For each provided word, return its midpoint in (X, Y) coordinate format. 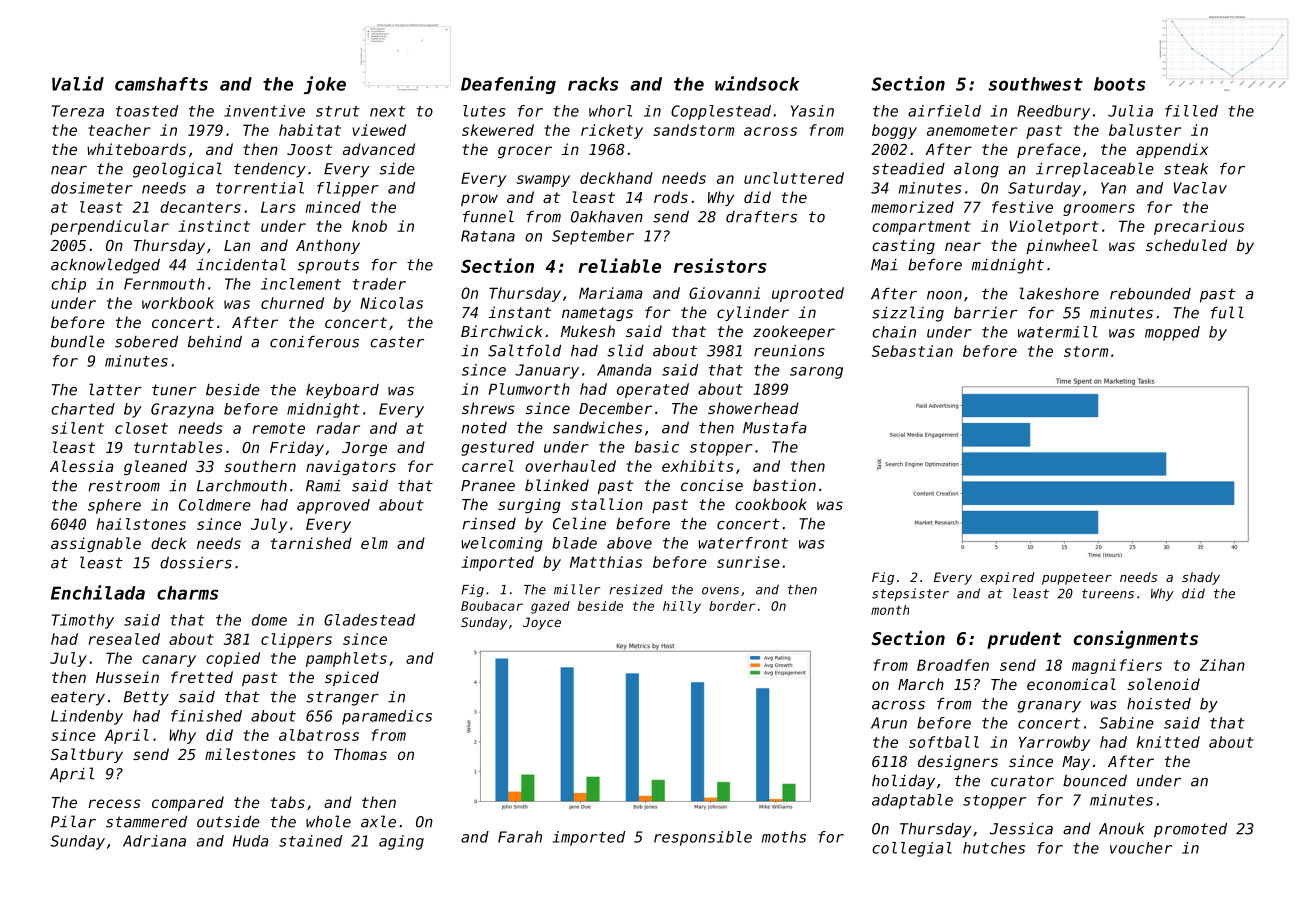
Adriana (154, 841)
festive (1022, 207)
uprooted (808, 294)
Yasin (812, 111)
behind (215, 341)
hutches (994, 848)
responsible (703, 838)
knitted (1168, 742)
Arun (889, 723)
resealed (124, 639)
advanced (379, 149)
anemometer (972, 130)
